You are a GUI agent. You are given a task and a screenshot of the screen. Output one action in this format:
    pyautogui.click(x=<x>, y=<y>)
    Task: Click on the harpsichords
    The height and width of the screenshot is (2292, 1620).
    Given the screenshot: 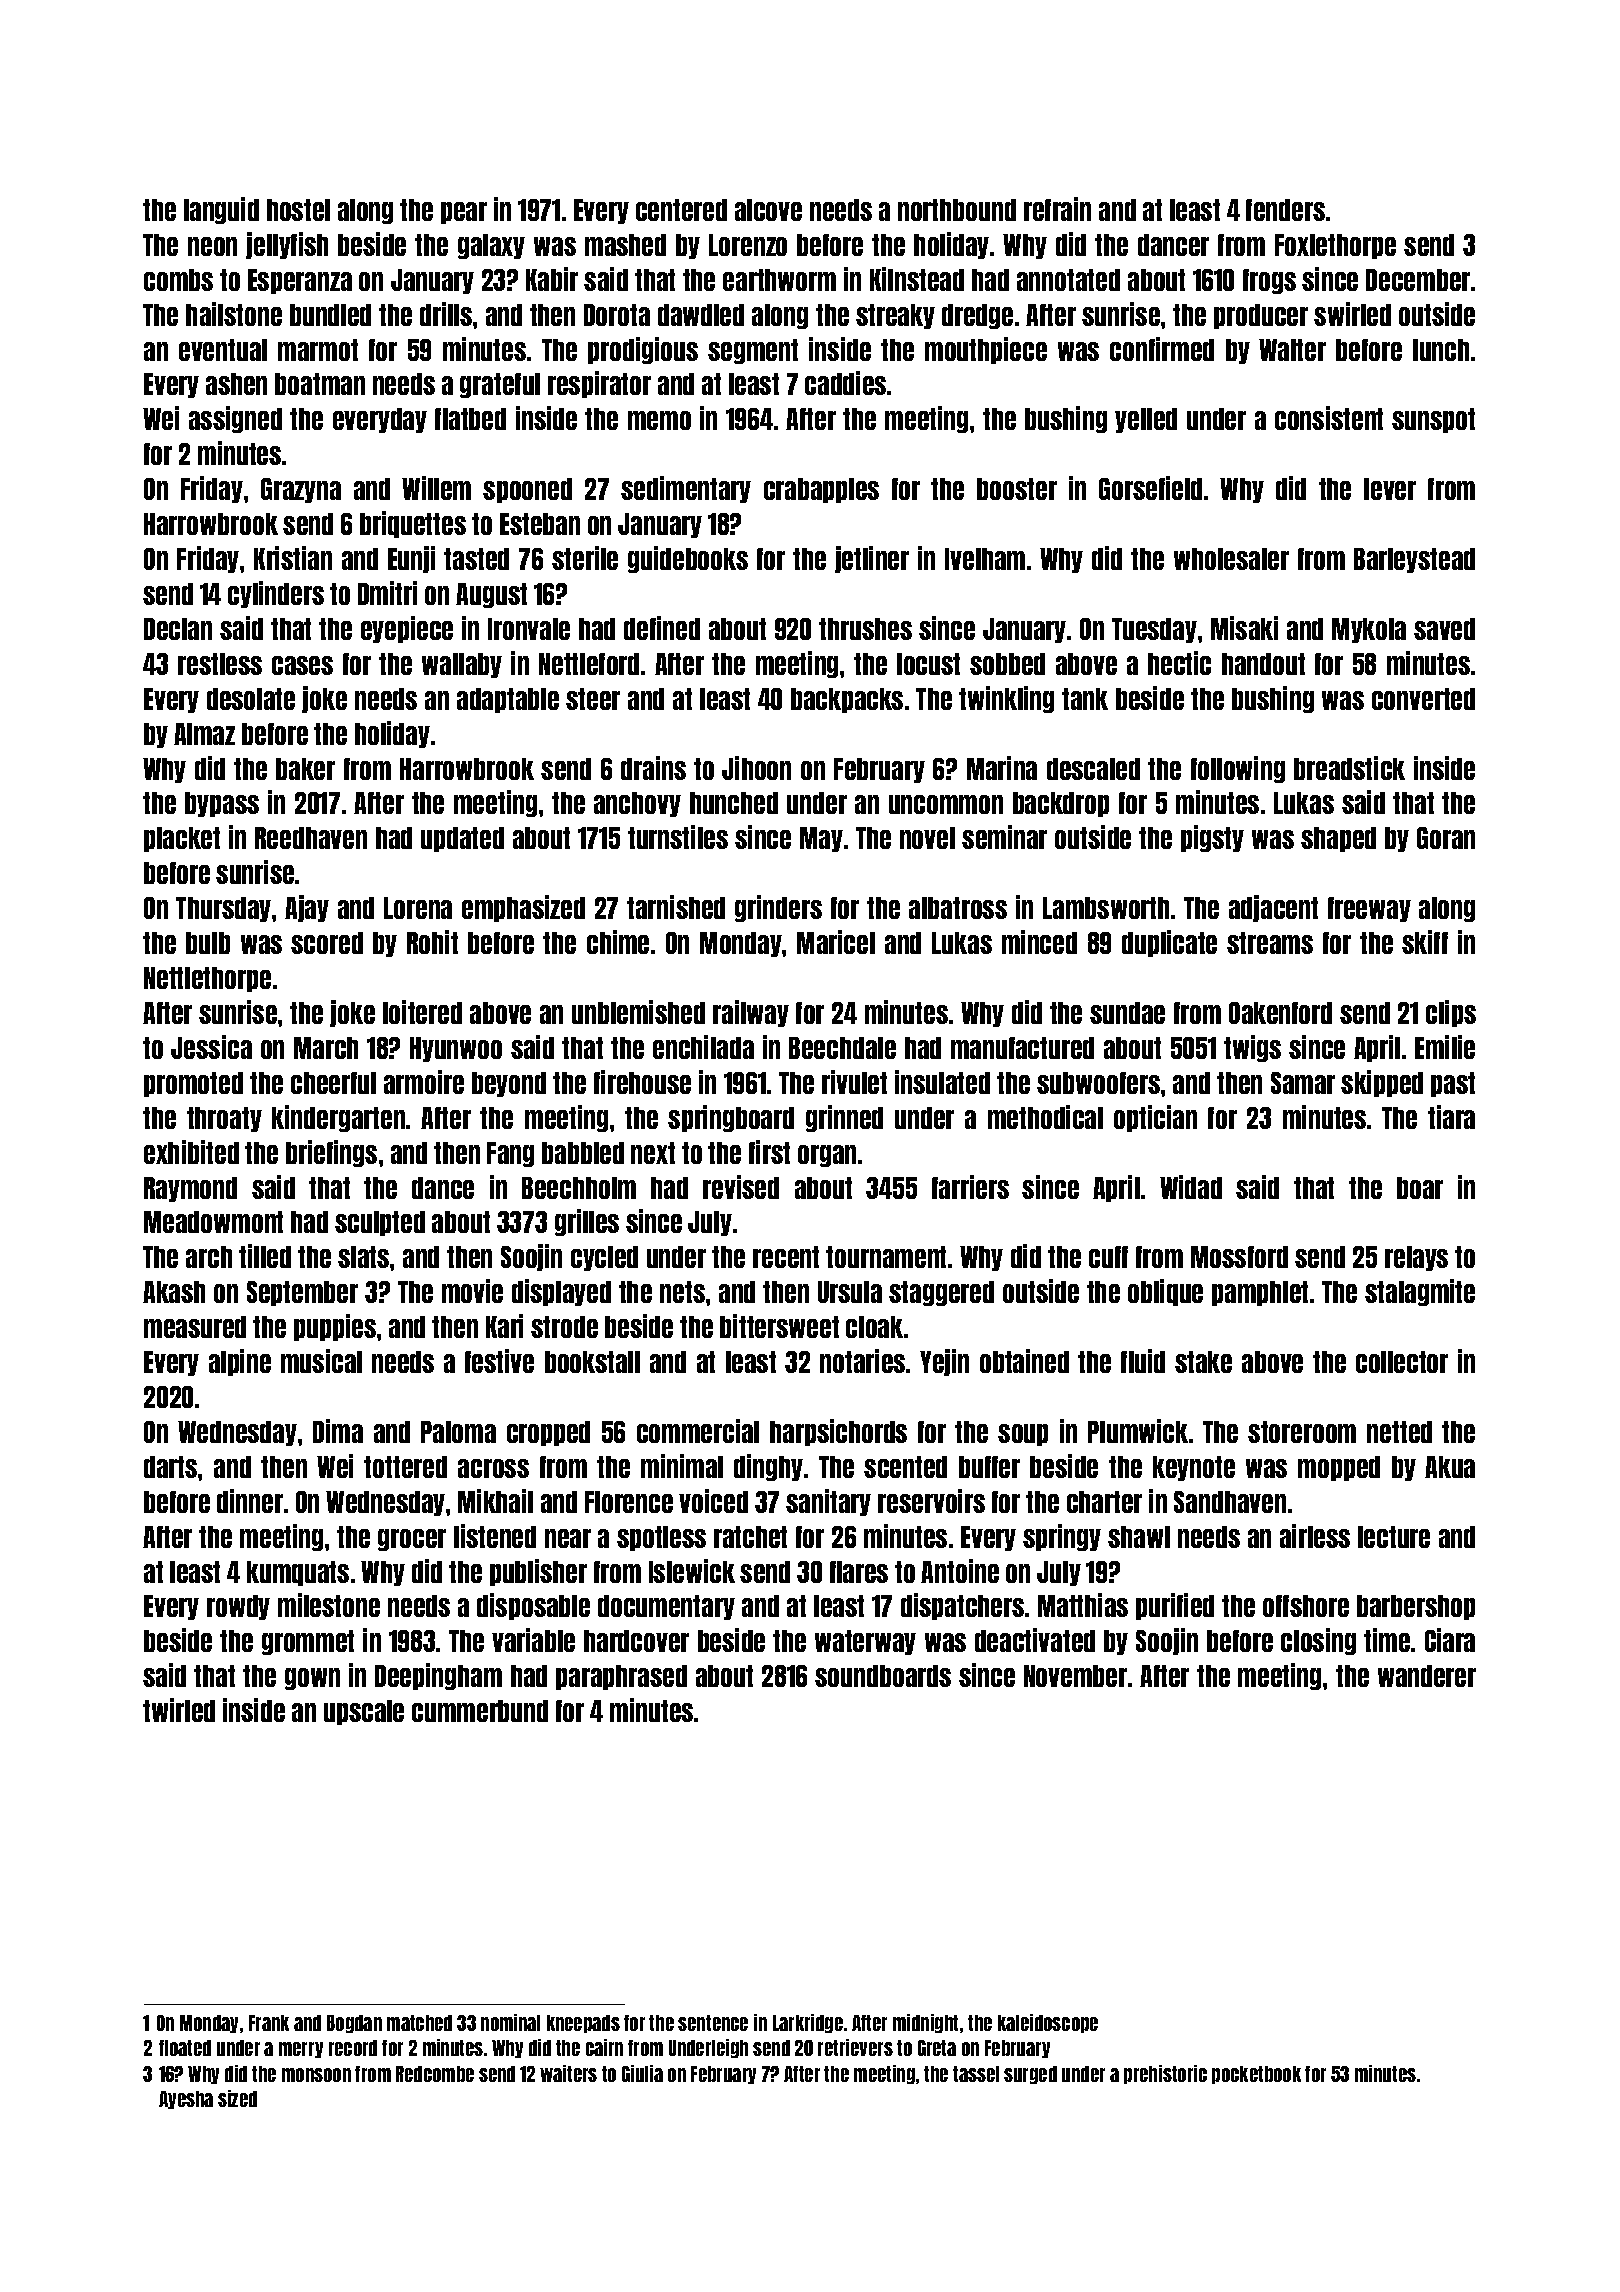 What is the action you would take?
    pyautogui.click(x=838, y=1432)
